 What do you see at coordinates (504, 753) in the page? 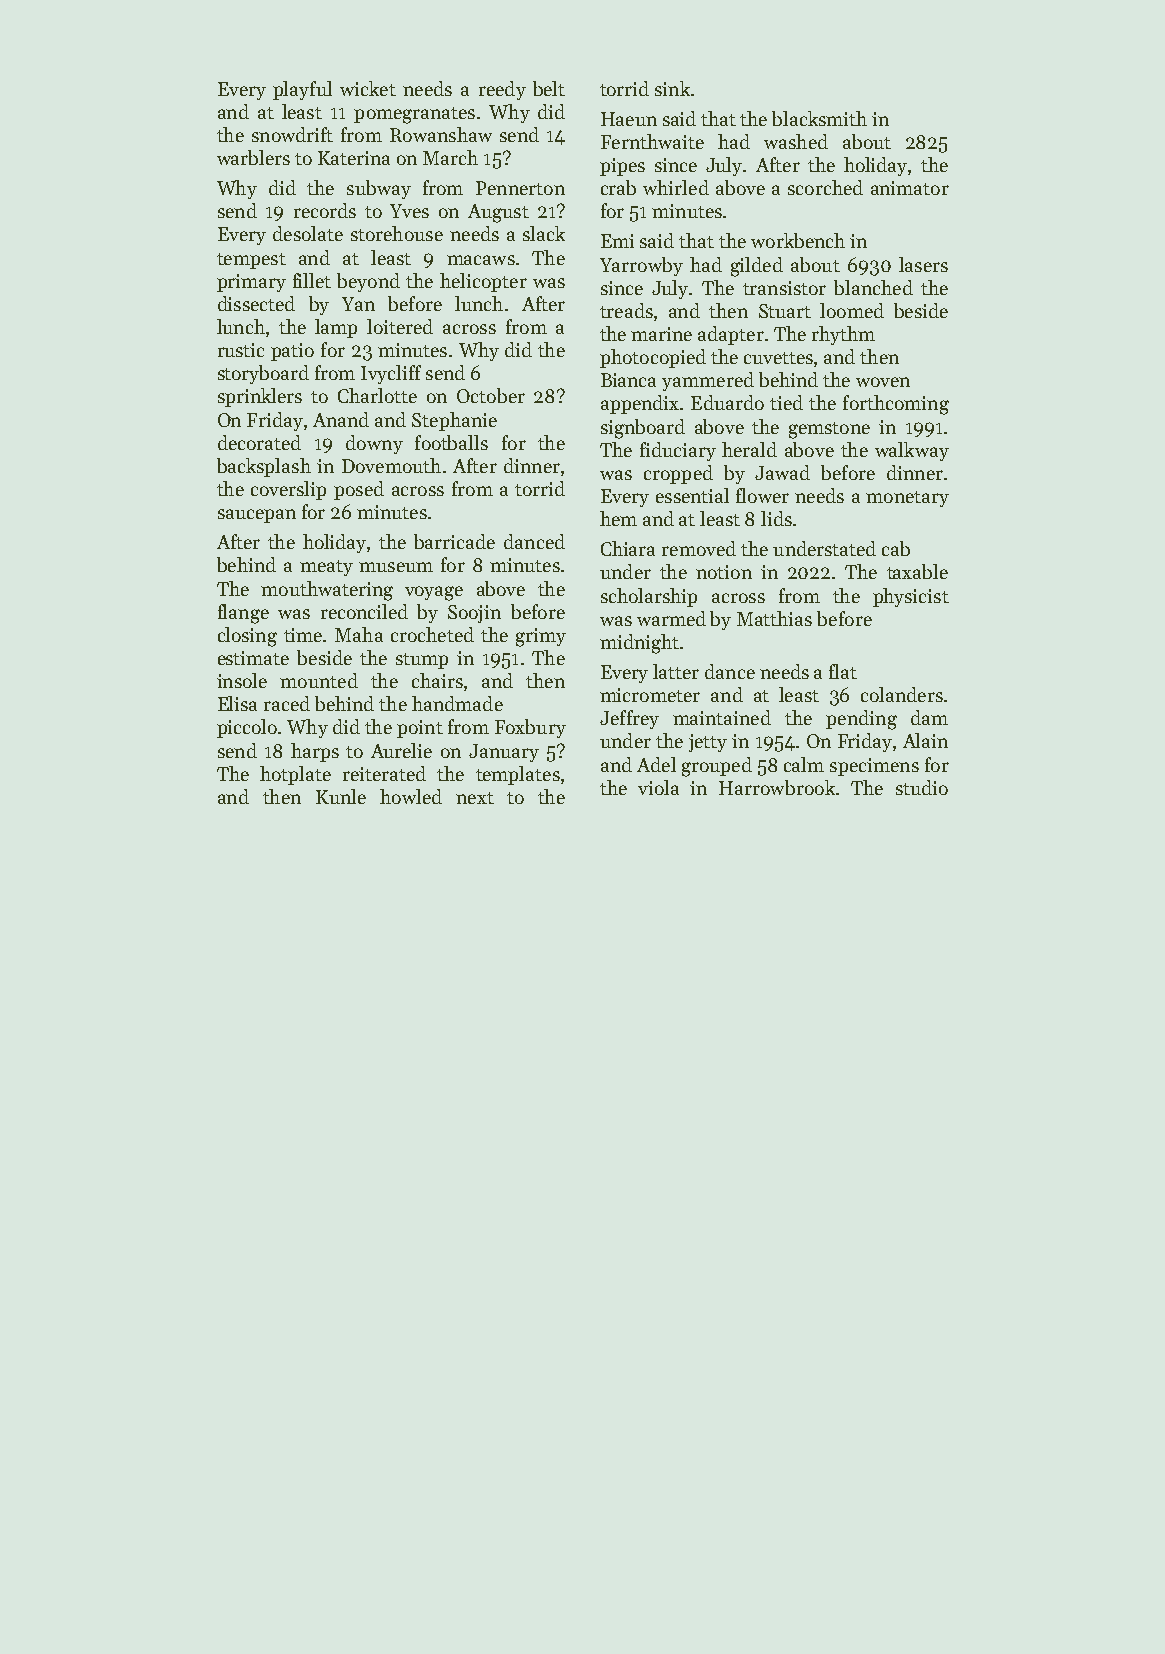
I see `January` at bounding box center [504, 753].
